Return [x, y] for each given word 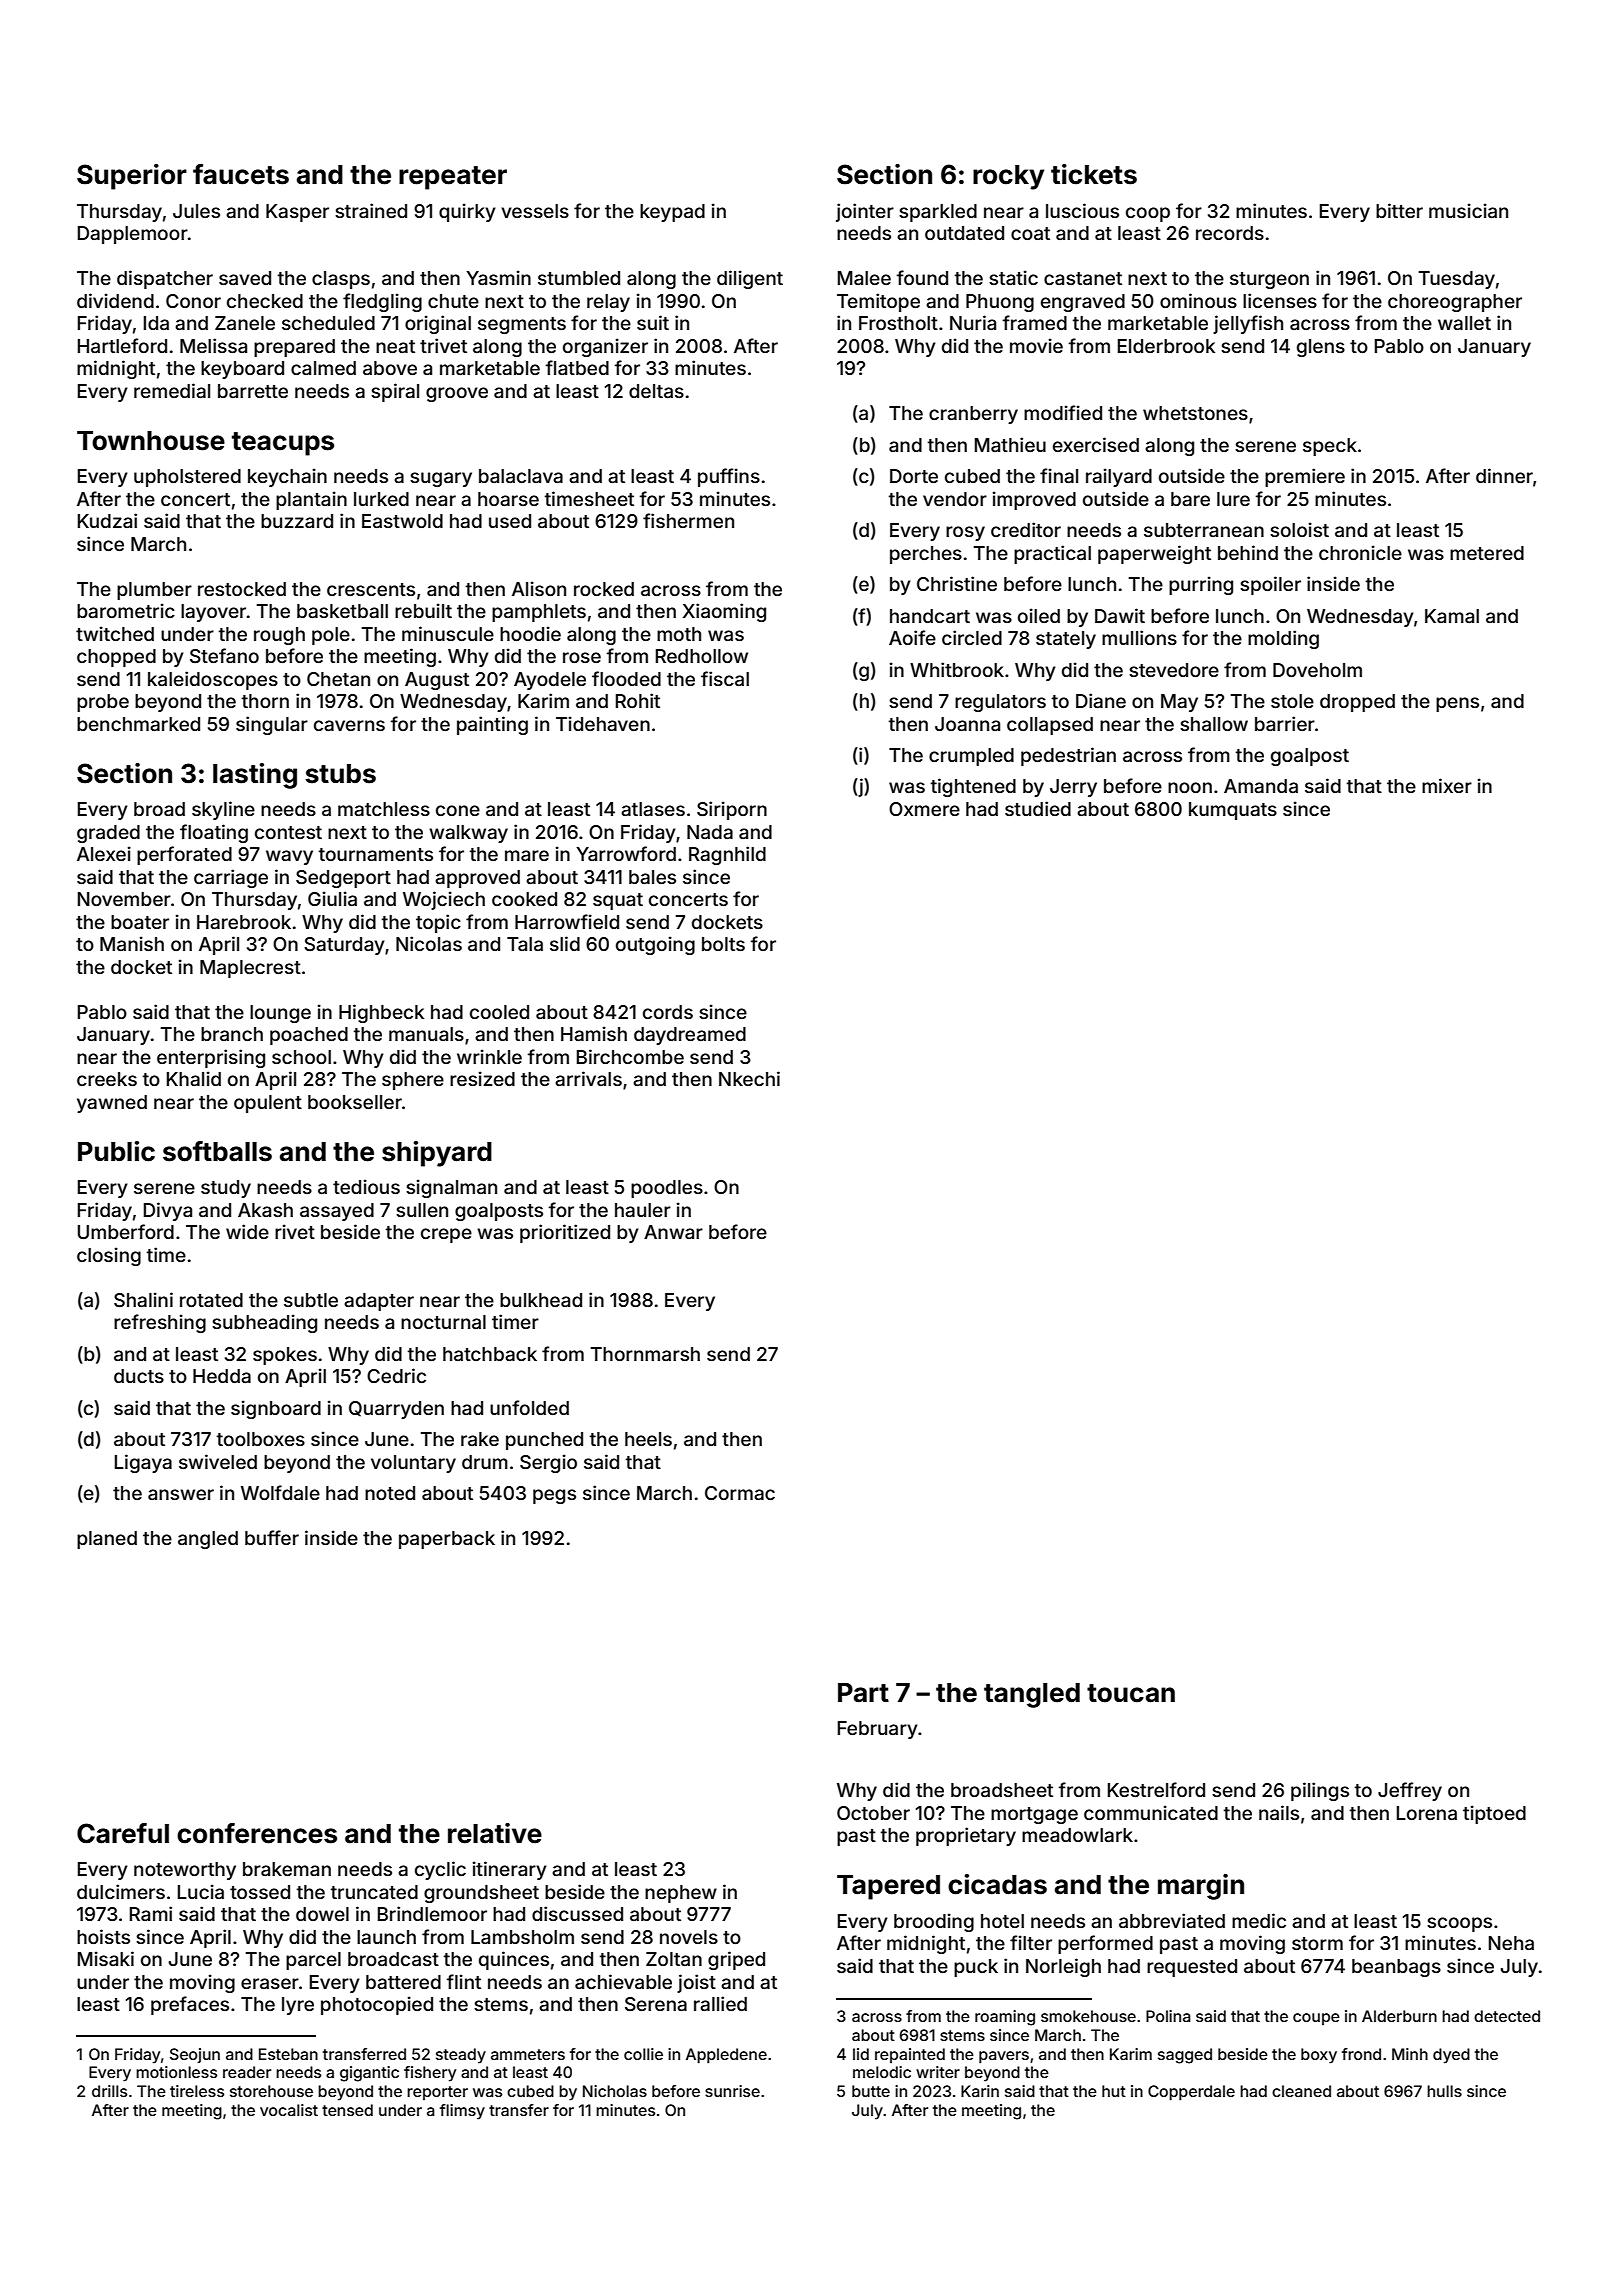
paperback [447, 1540]
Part [863, 1693]
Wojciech [444, 900]
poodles [667, 1189]
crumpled [971, 757]
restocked [242, 589]
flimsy [462, 2112]
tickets [1094, 174]
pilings [1320, 1791]
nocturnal [443, 1322]
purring [1201, 585]
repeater [453, 178]
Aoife [912, 637]
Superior [132, 177]
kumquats [1233, 811]
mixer [1447, 785]
